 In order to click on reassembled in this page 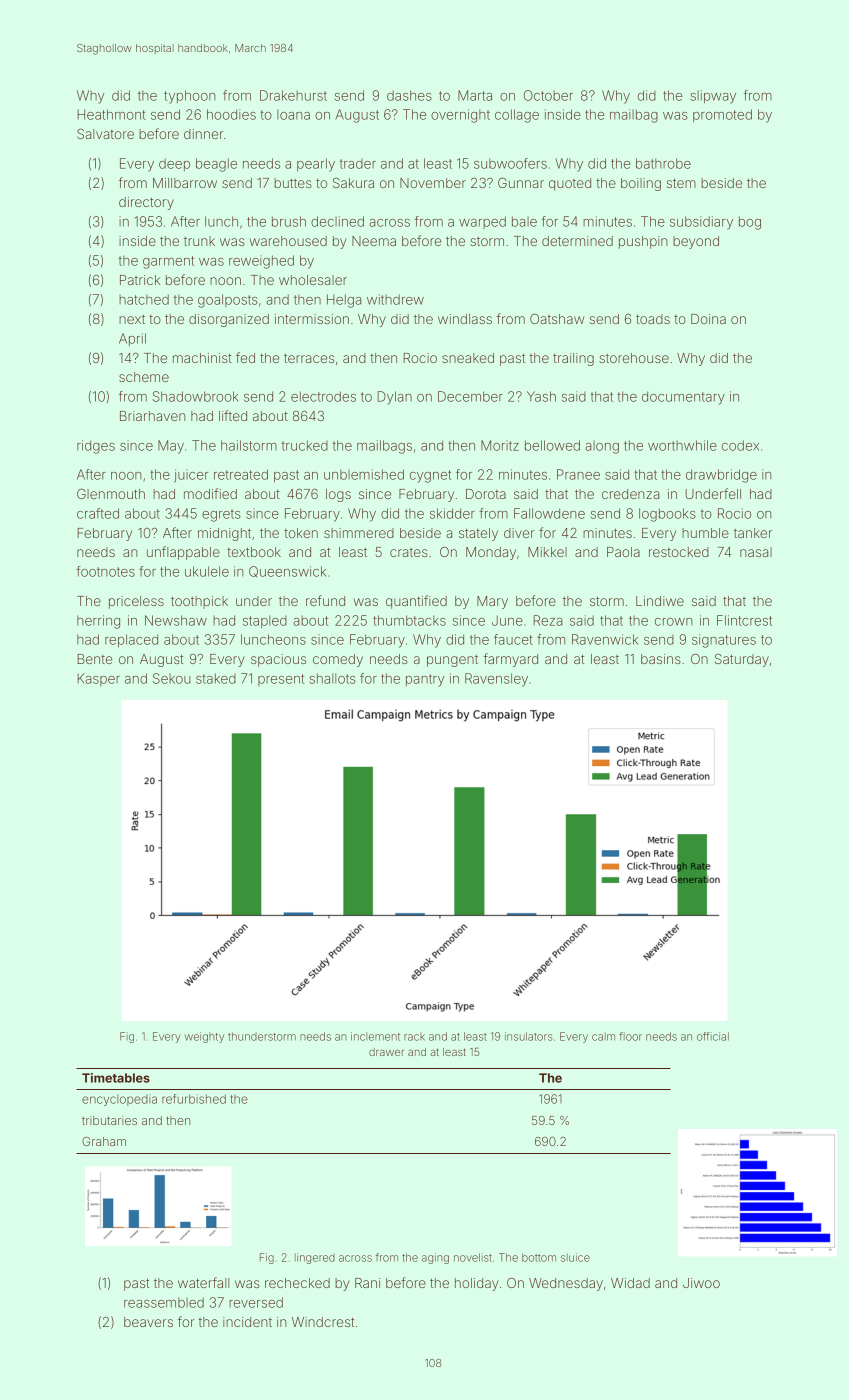, I will do `click(164, 1302)`.
